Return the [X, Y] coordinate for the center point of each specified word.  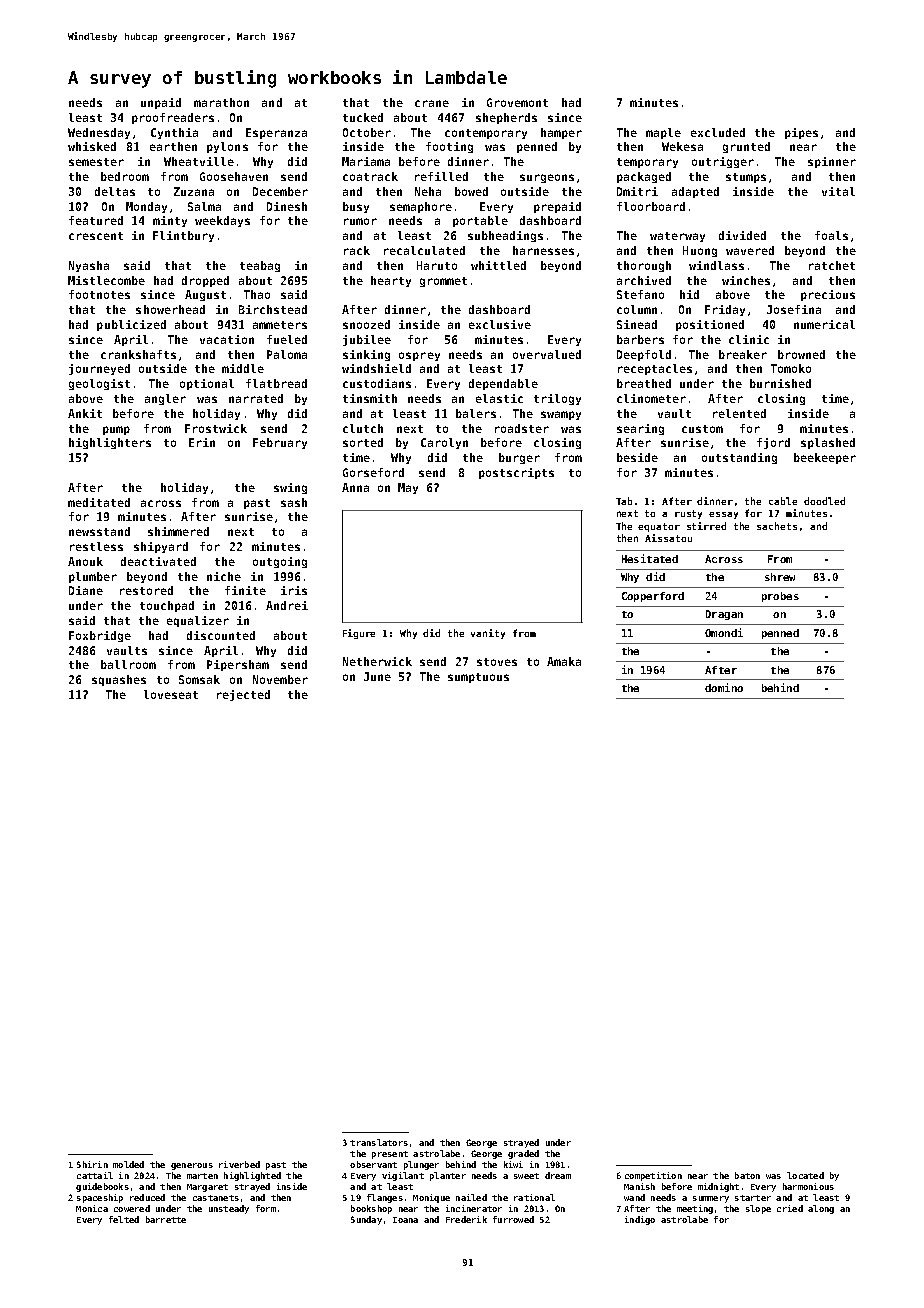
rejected [243, 695]
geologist [99, 384]
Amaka [564, 661]
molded [128, 1164]
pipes [801, 133]
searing [640, 429]
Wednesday [99, 133]
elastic [499, 398]
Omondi [724, 632]
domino [724, 687]
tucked [363, 117]
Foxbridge [100, 636]
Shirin [92, 1164]
